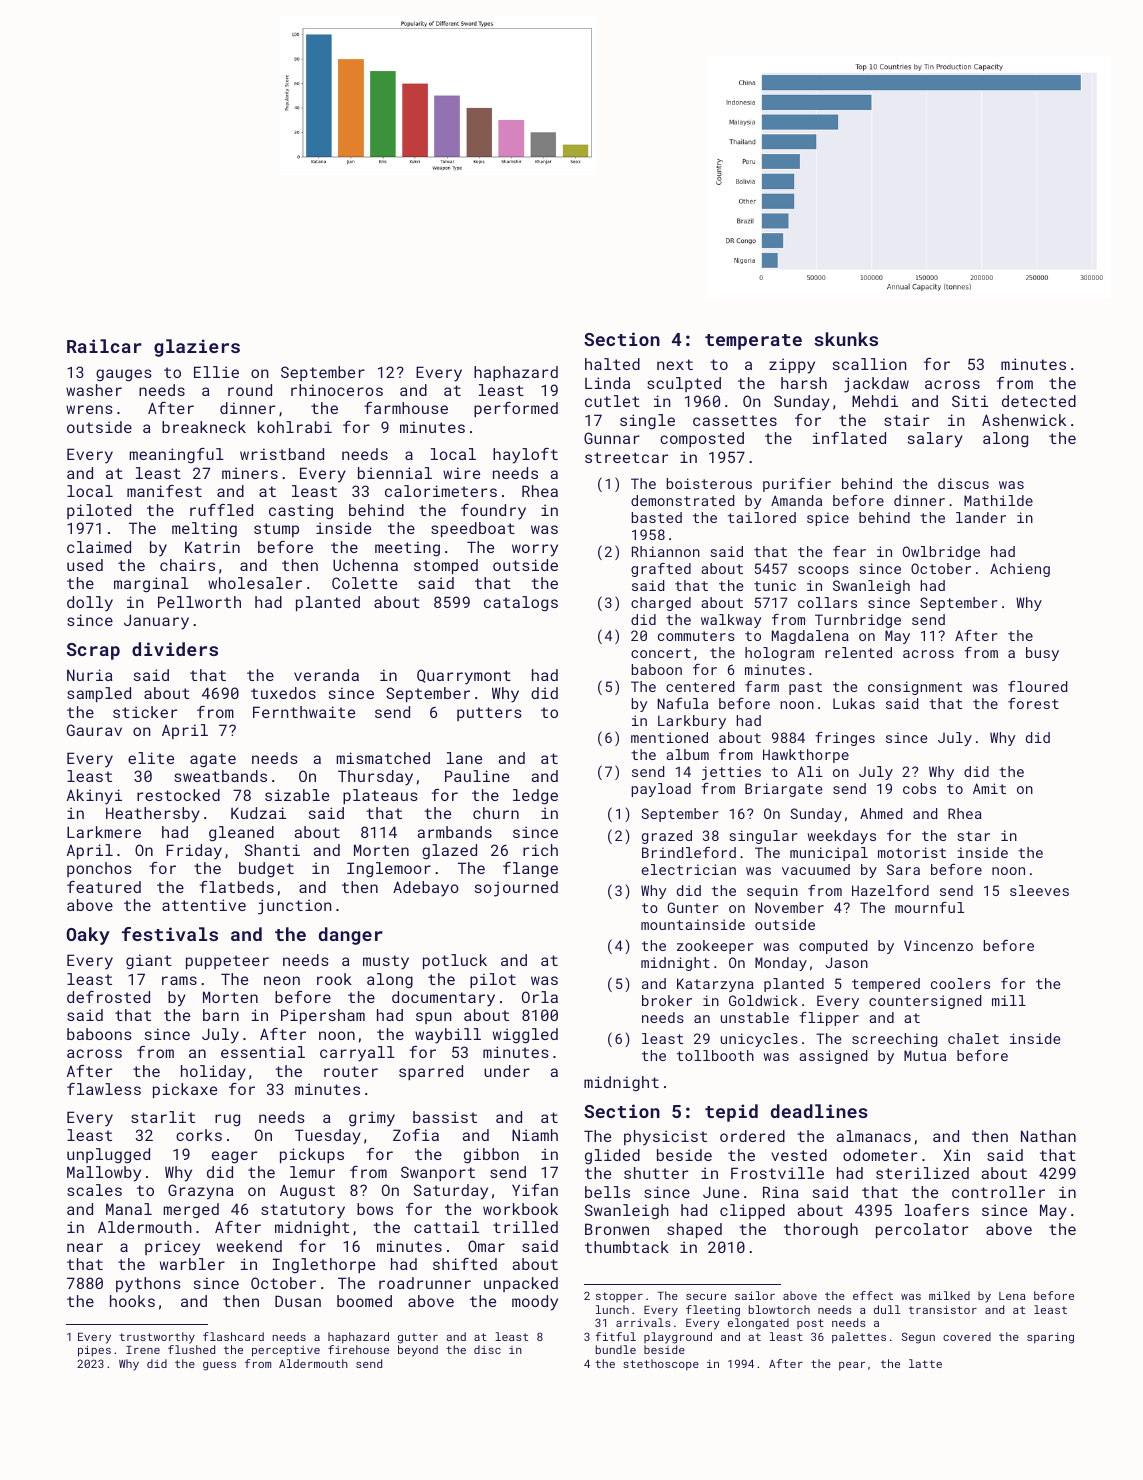  Describe the element at coordinates (219, 1366) in the screenshot. I see `guess` at that location.
